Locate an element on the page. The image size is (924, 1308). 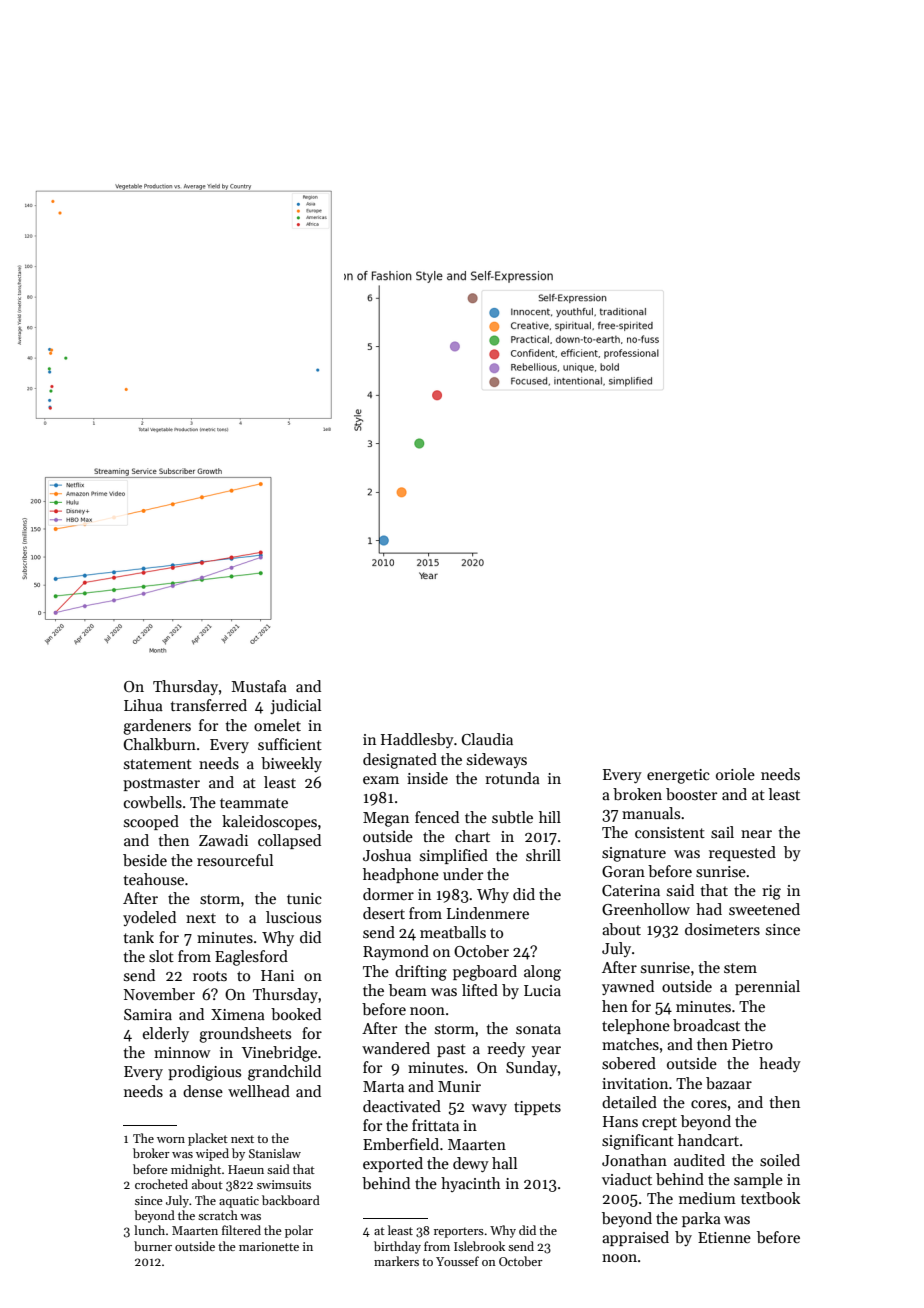
judicial is located at coordinates (295, 706).
